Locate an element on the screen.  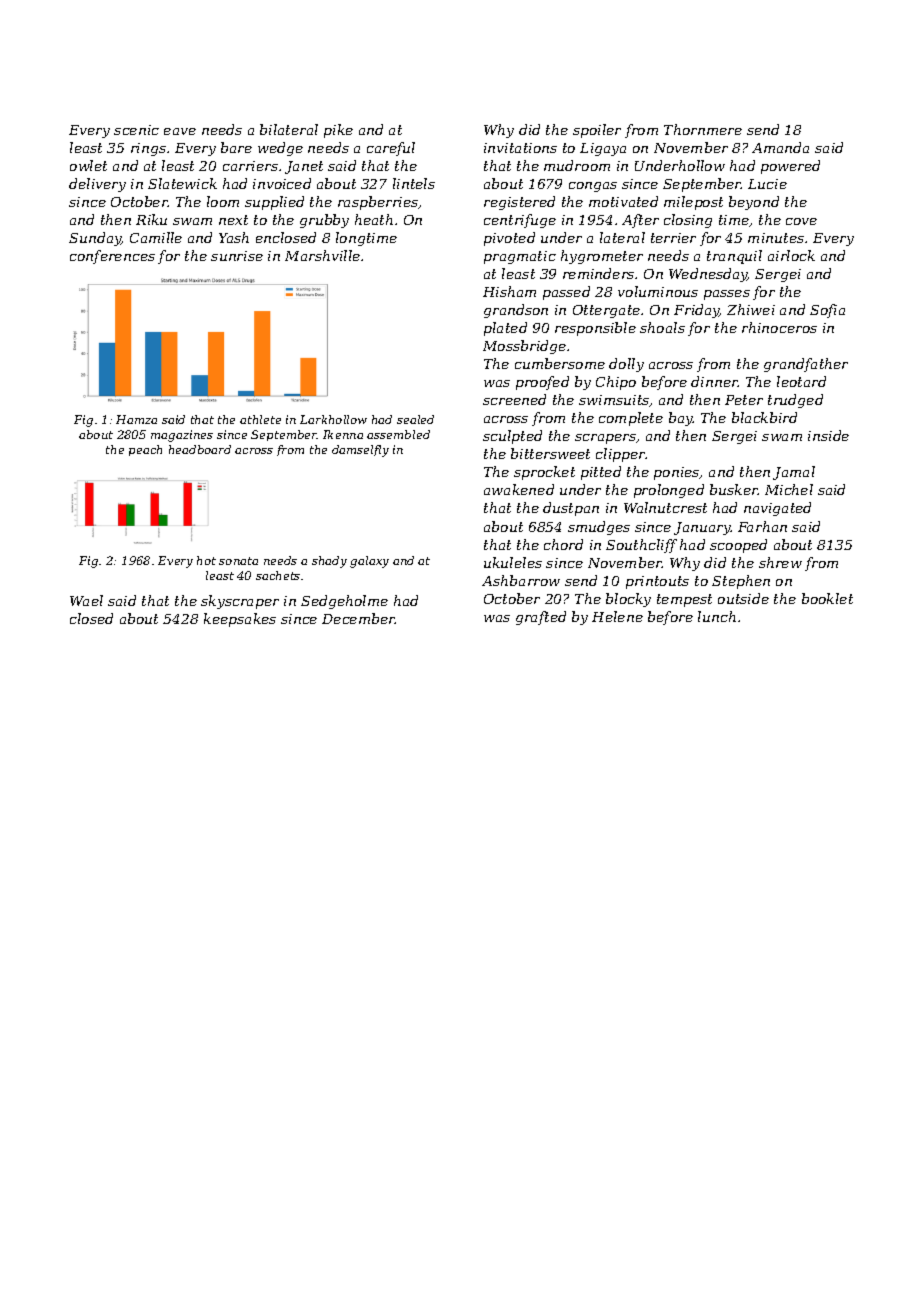
cove is located at coordinates (801, 221).
